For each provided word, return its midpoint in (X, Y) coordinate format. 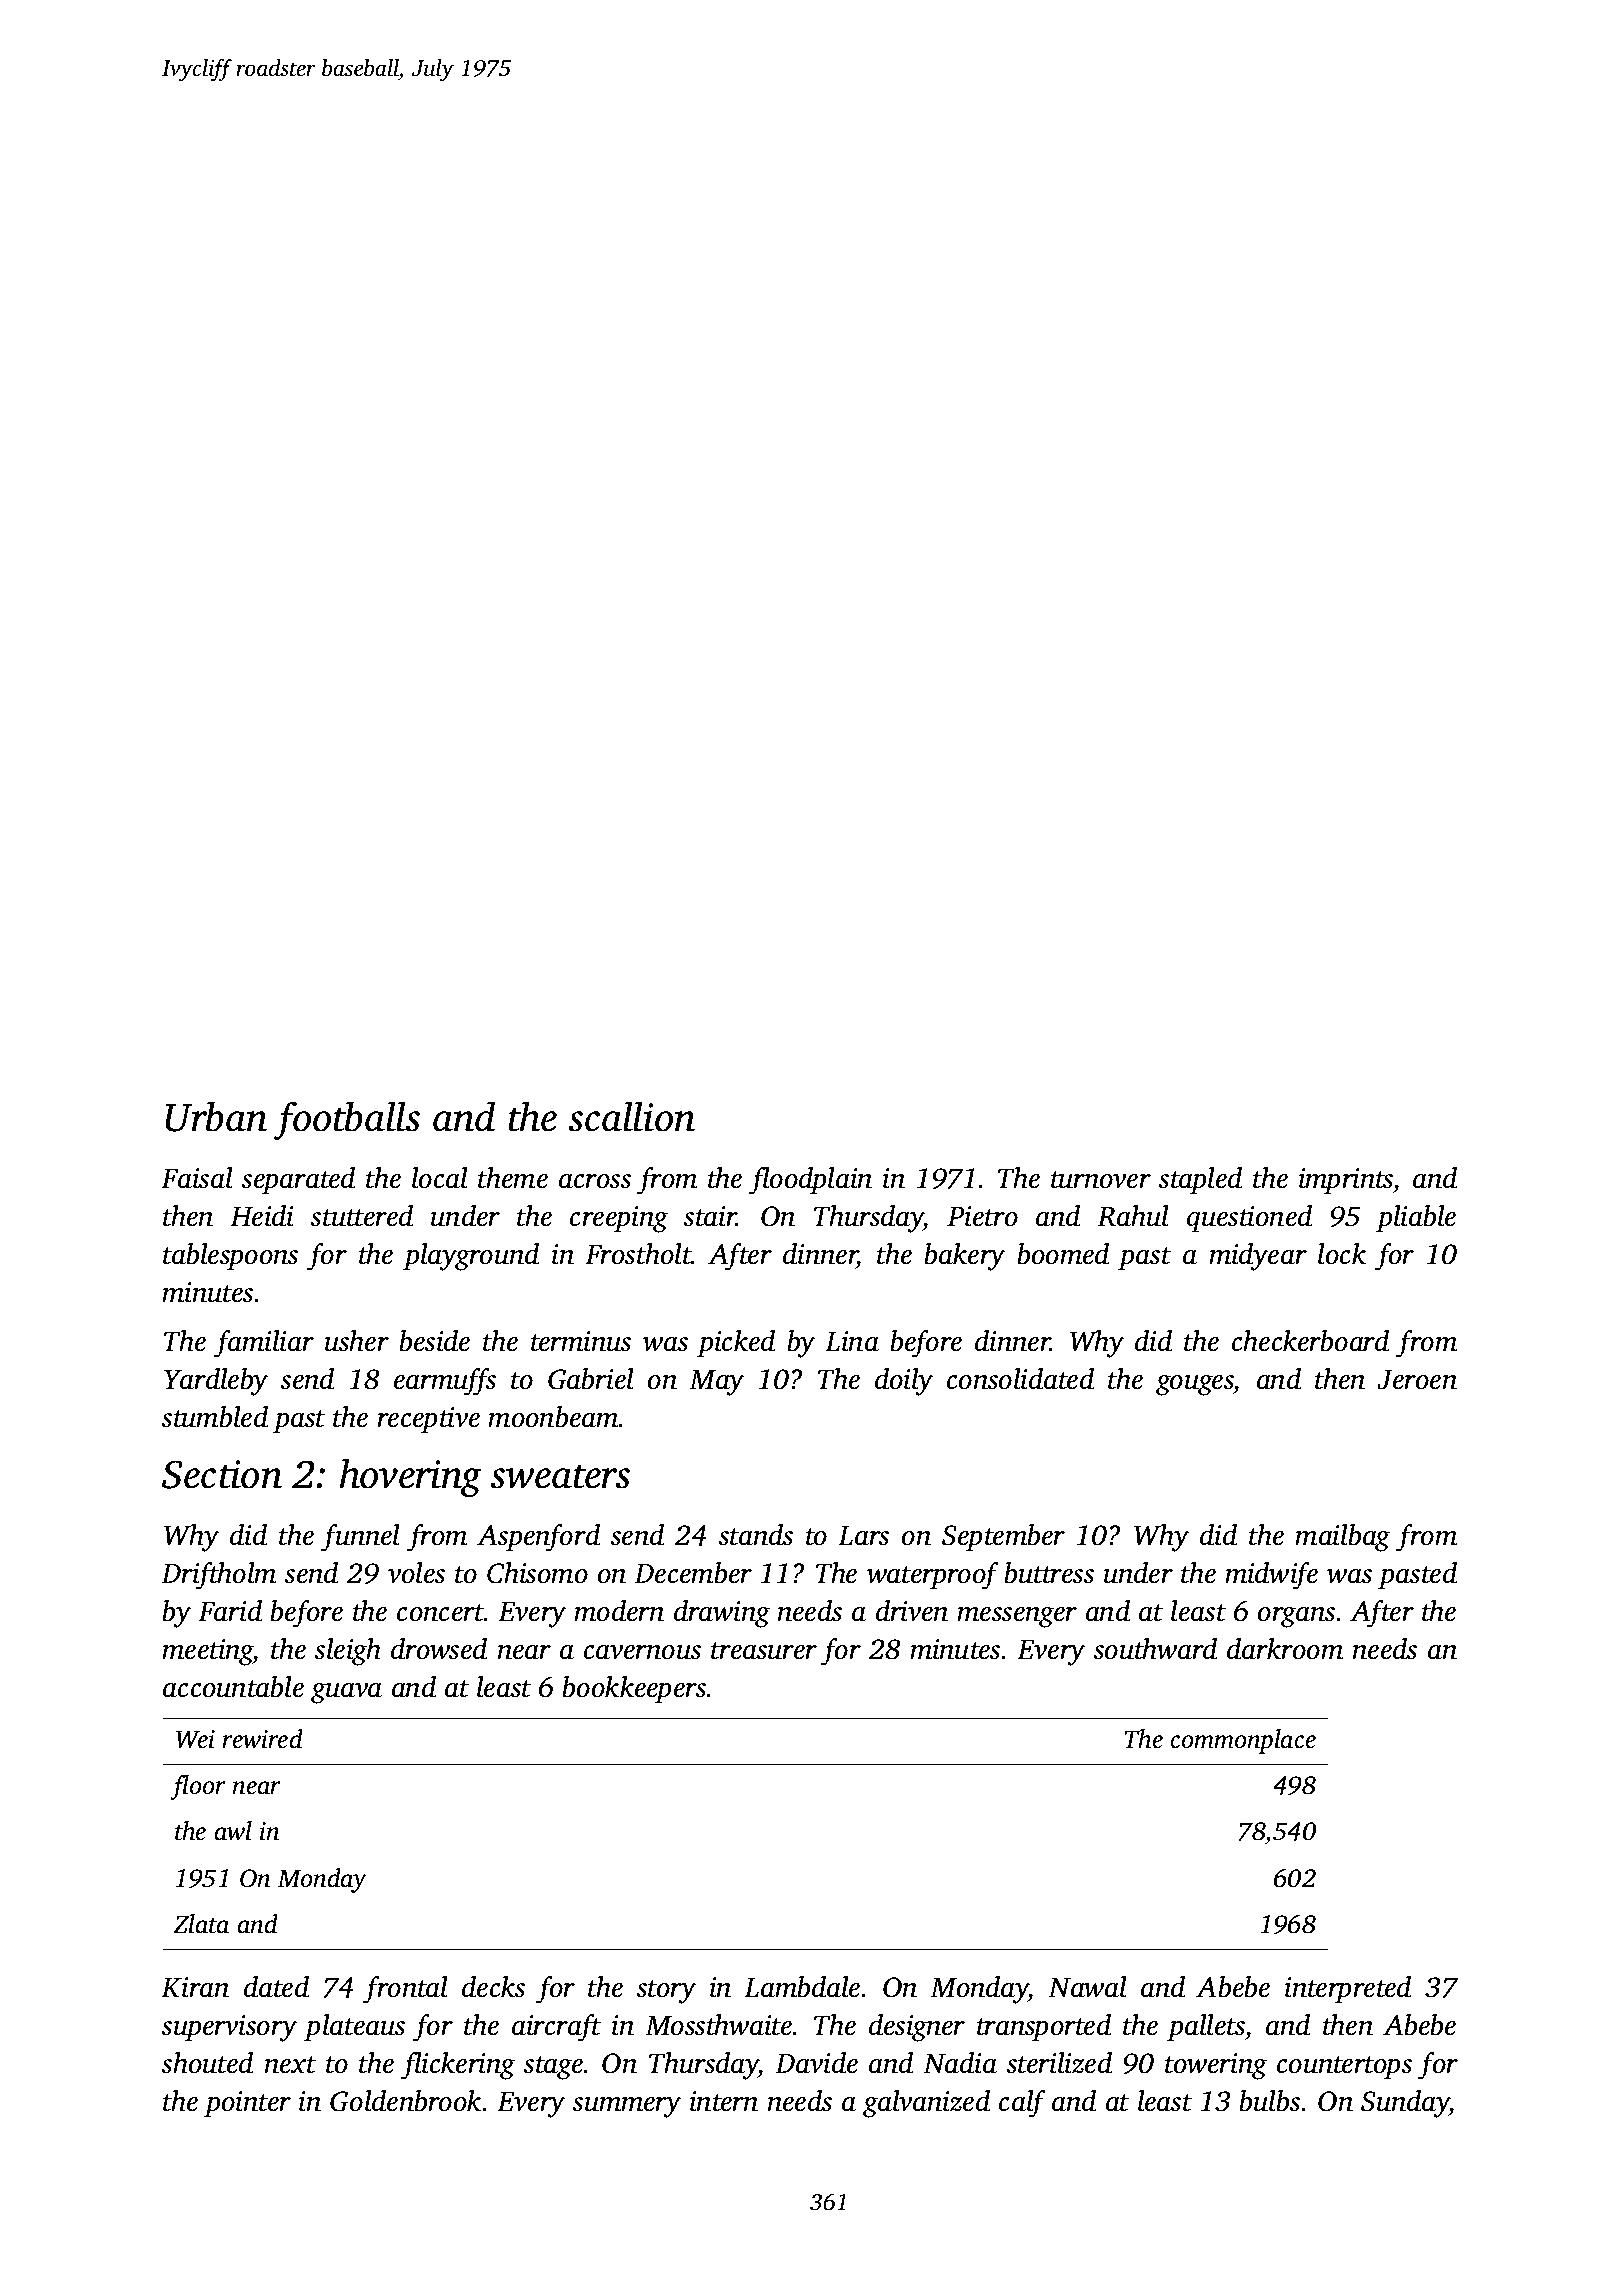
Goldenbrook (405, 2101)
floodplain (810, 1181)
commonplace (1243, 1741)
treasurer (764, 1651)
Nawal (1087, 1987)
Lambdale (802, 1987)
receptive (428, 1420)
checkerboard (1310, 1341)
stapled (1200, 1180)
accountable (233, 1687)
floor (198, 1787)
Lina (852, 1341)
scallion (631, 1116)
